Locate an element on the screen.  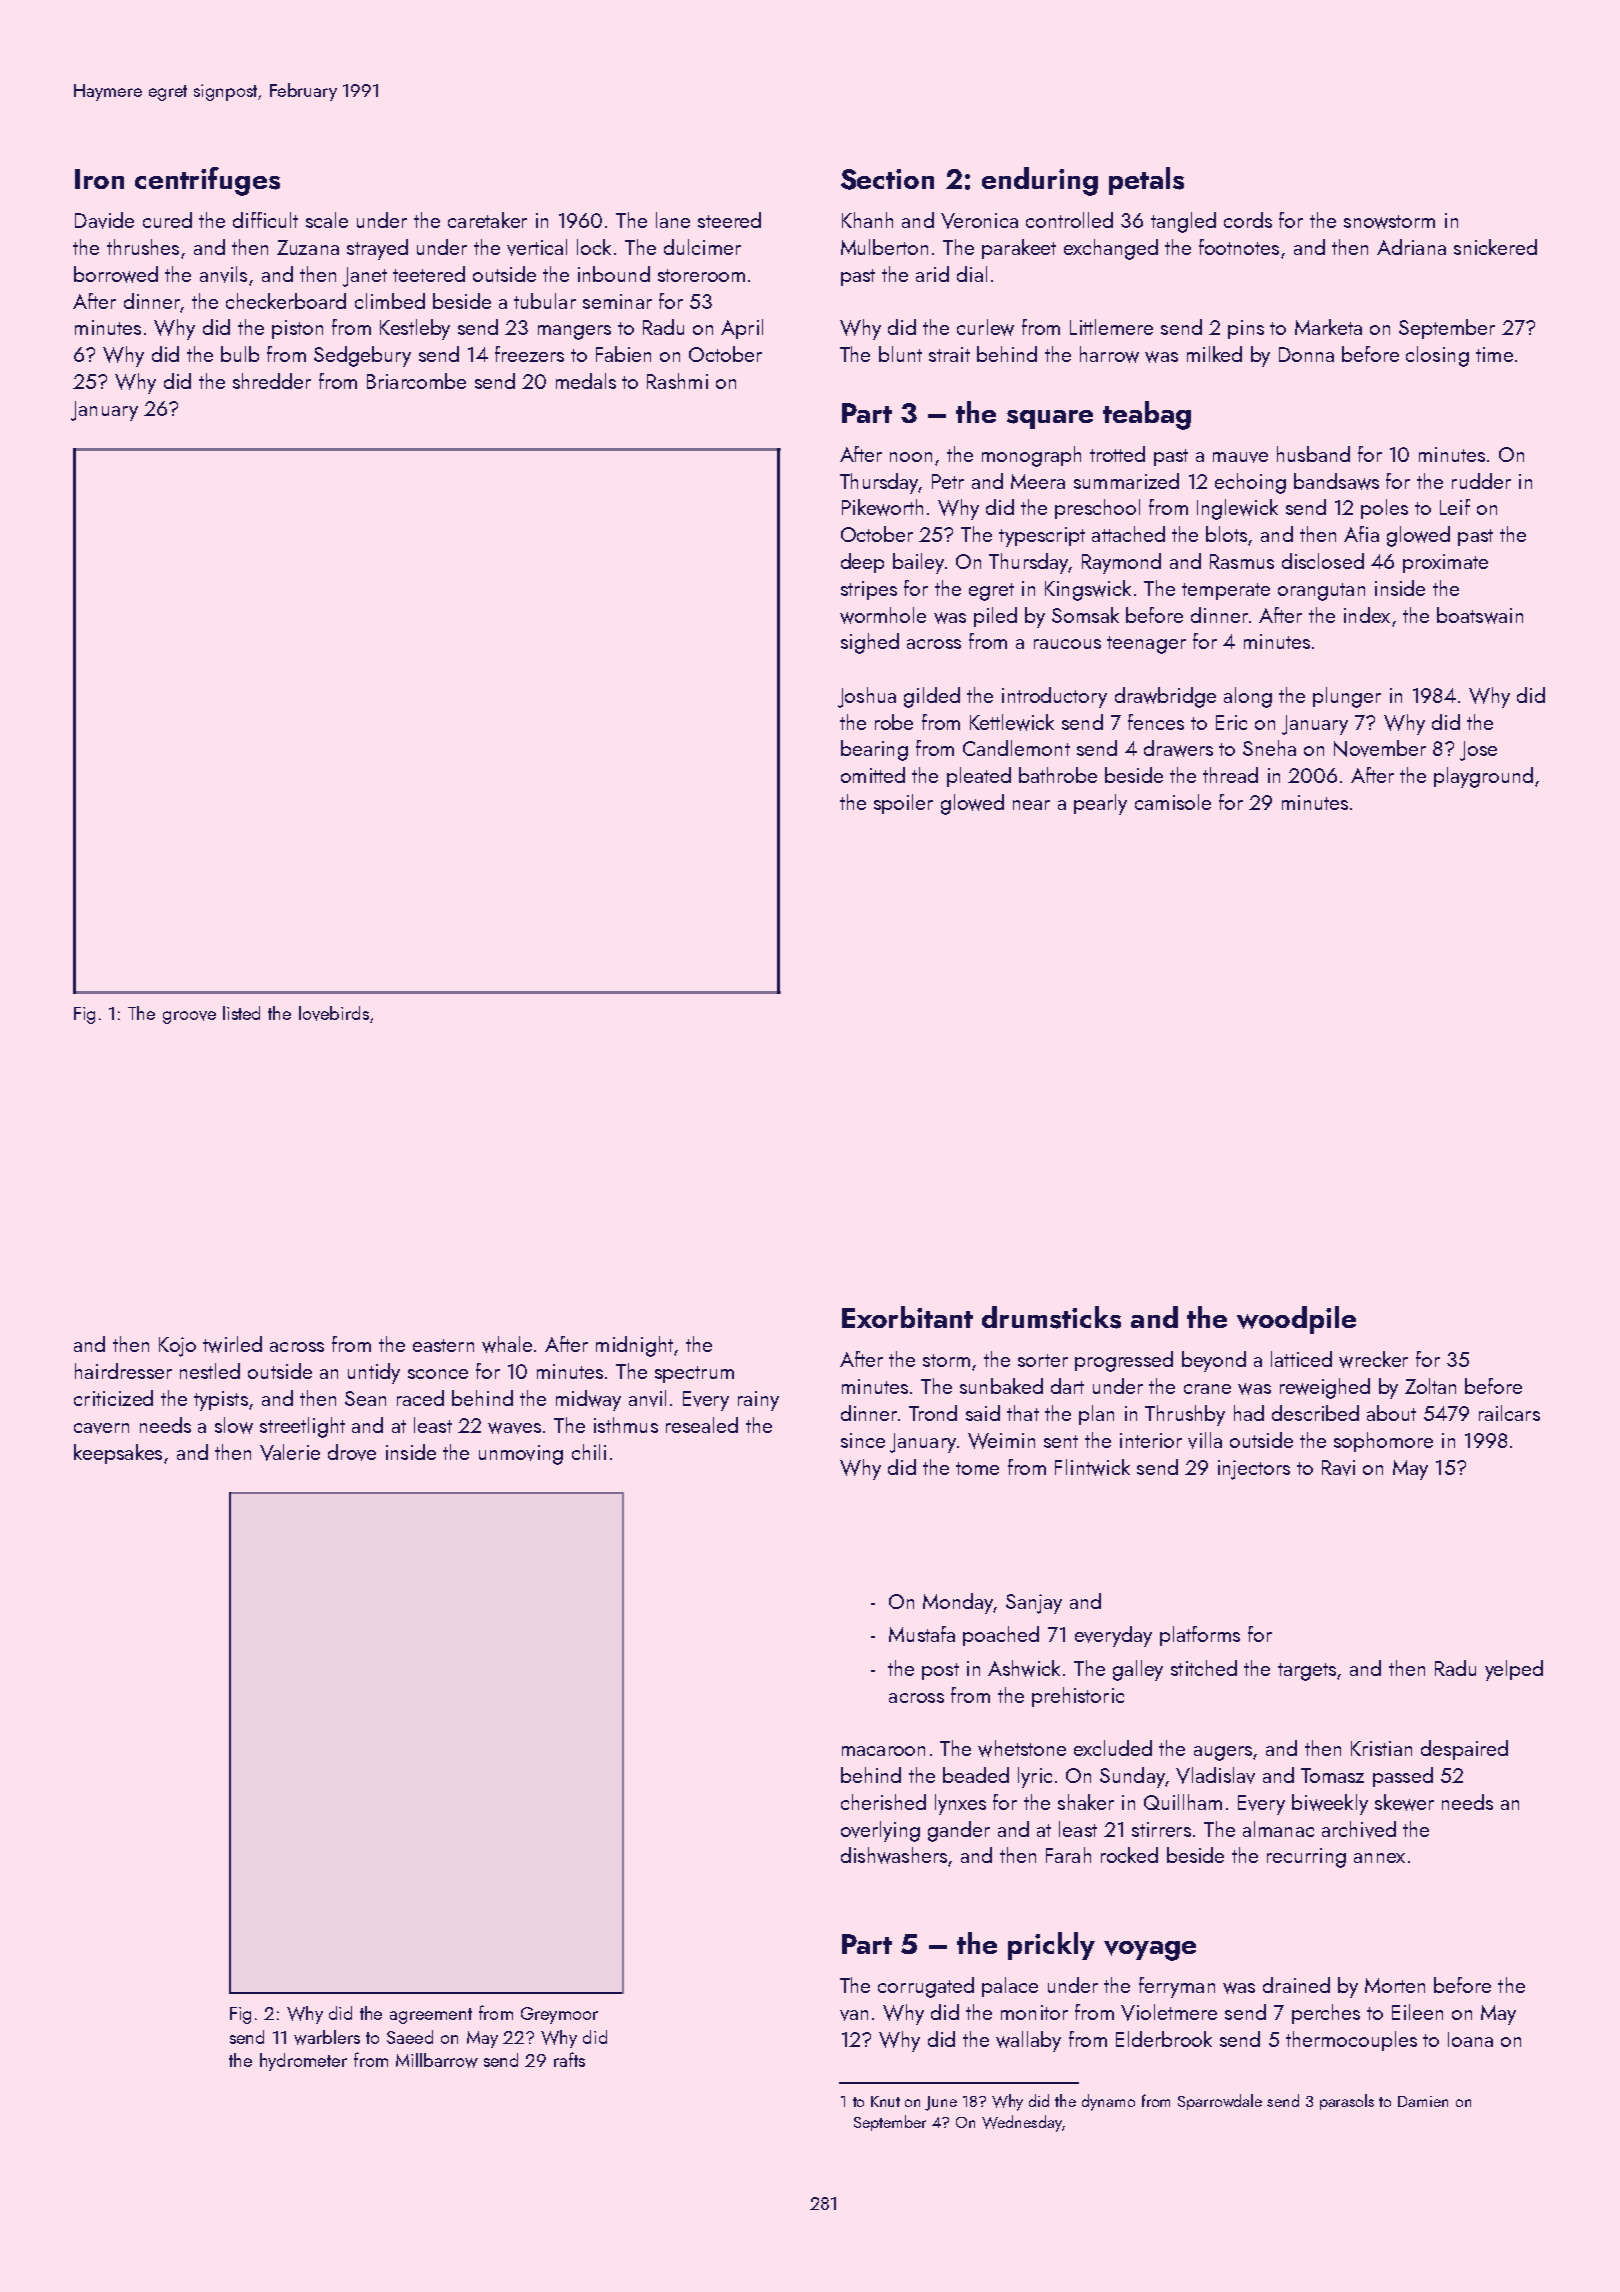
caretaker is located at coordinates (487, 220).
